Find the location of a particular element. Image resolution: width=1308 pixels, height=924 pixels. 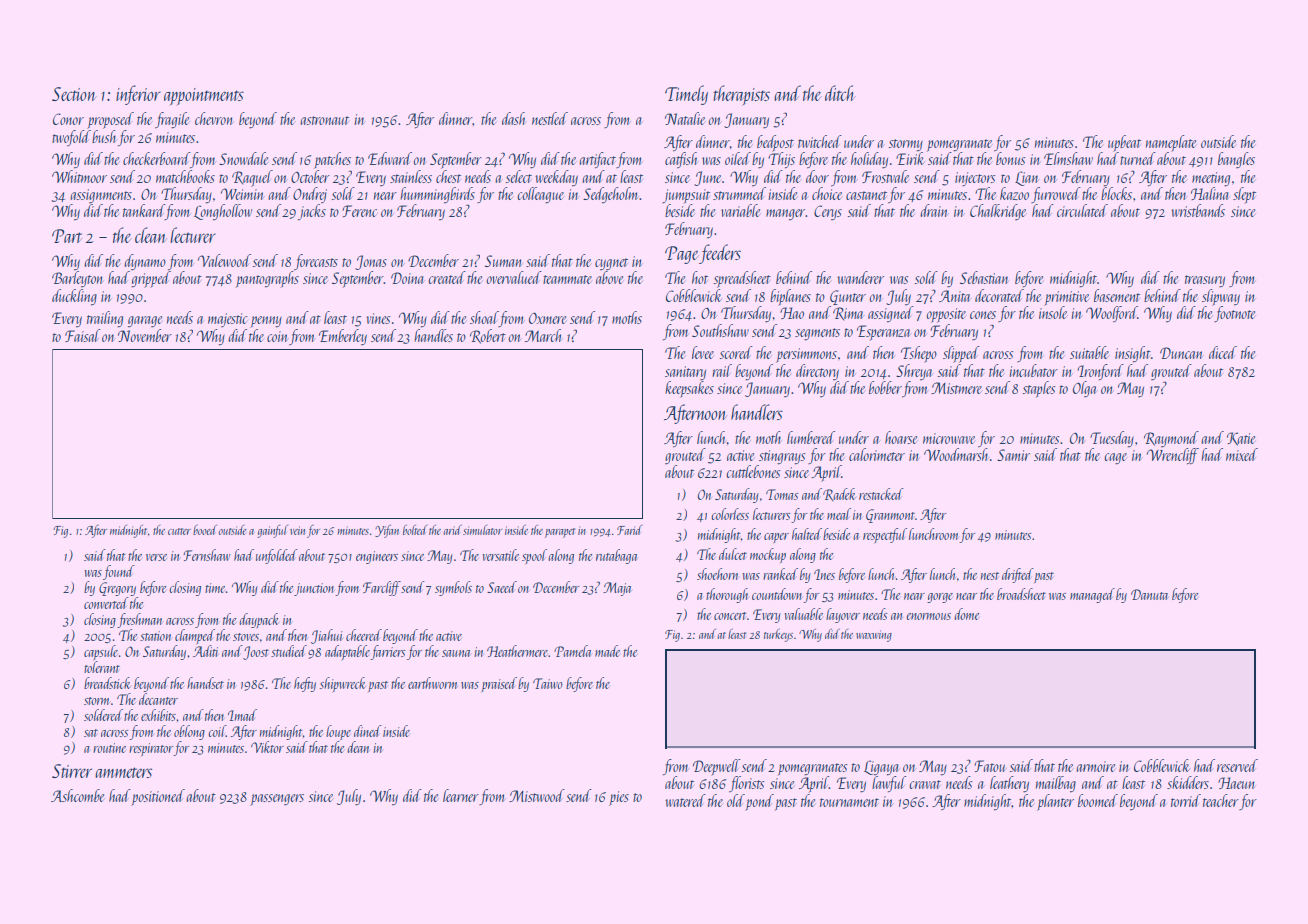

Whitmoor is located at coordinates (79, 176).
